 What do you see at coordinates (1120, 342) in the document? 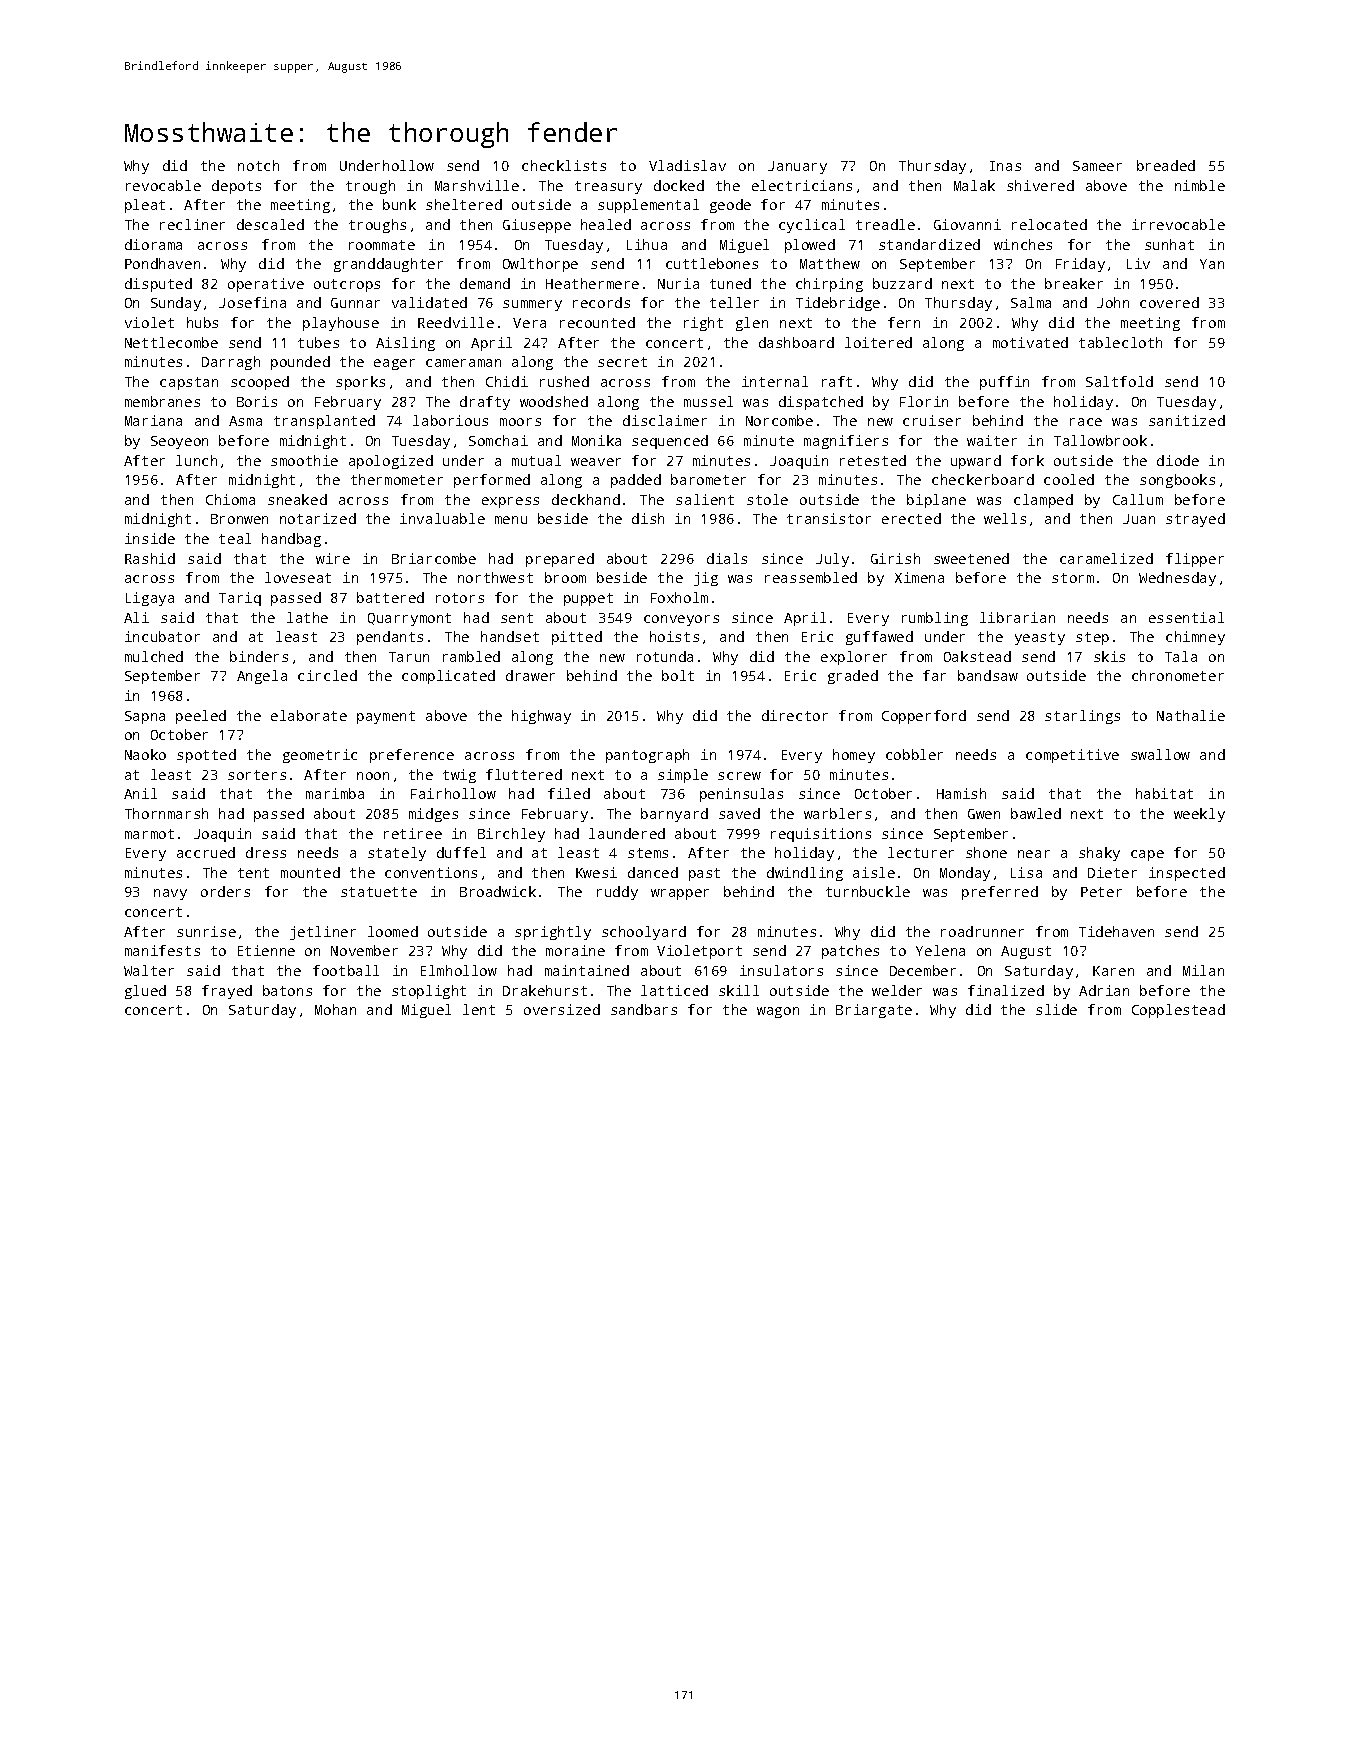
I see `tablecloth` at bounding box center [1120, 342].
